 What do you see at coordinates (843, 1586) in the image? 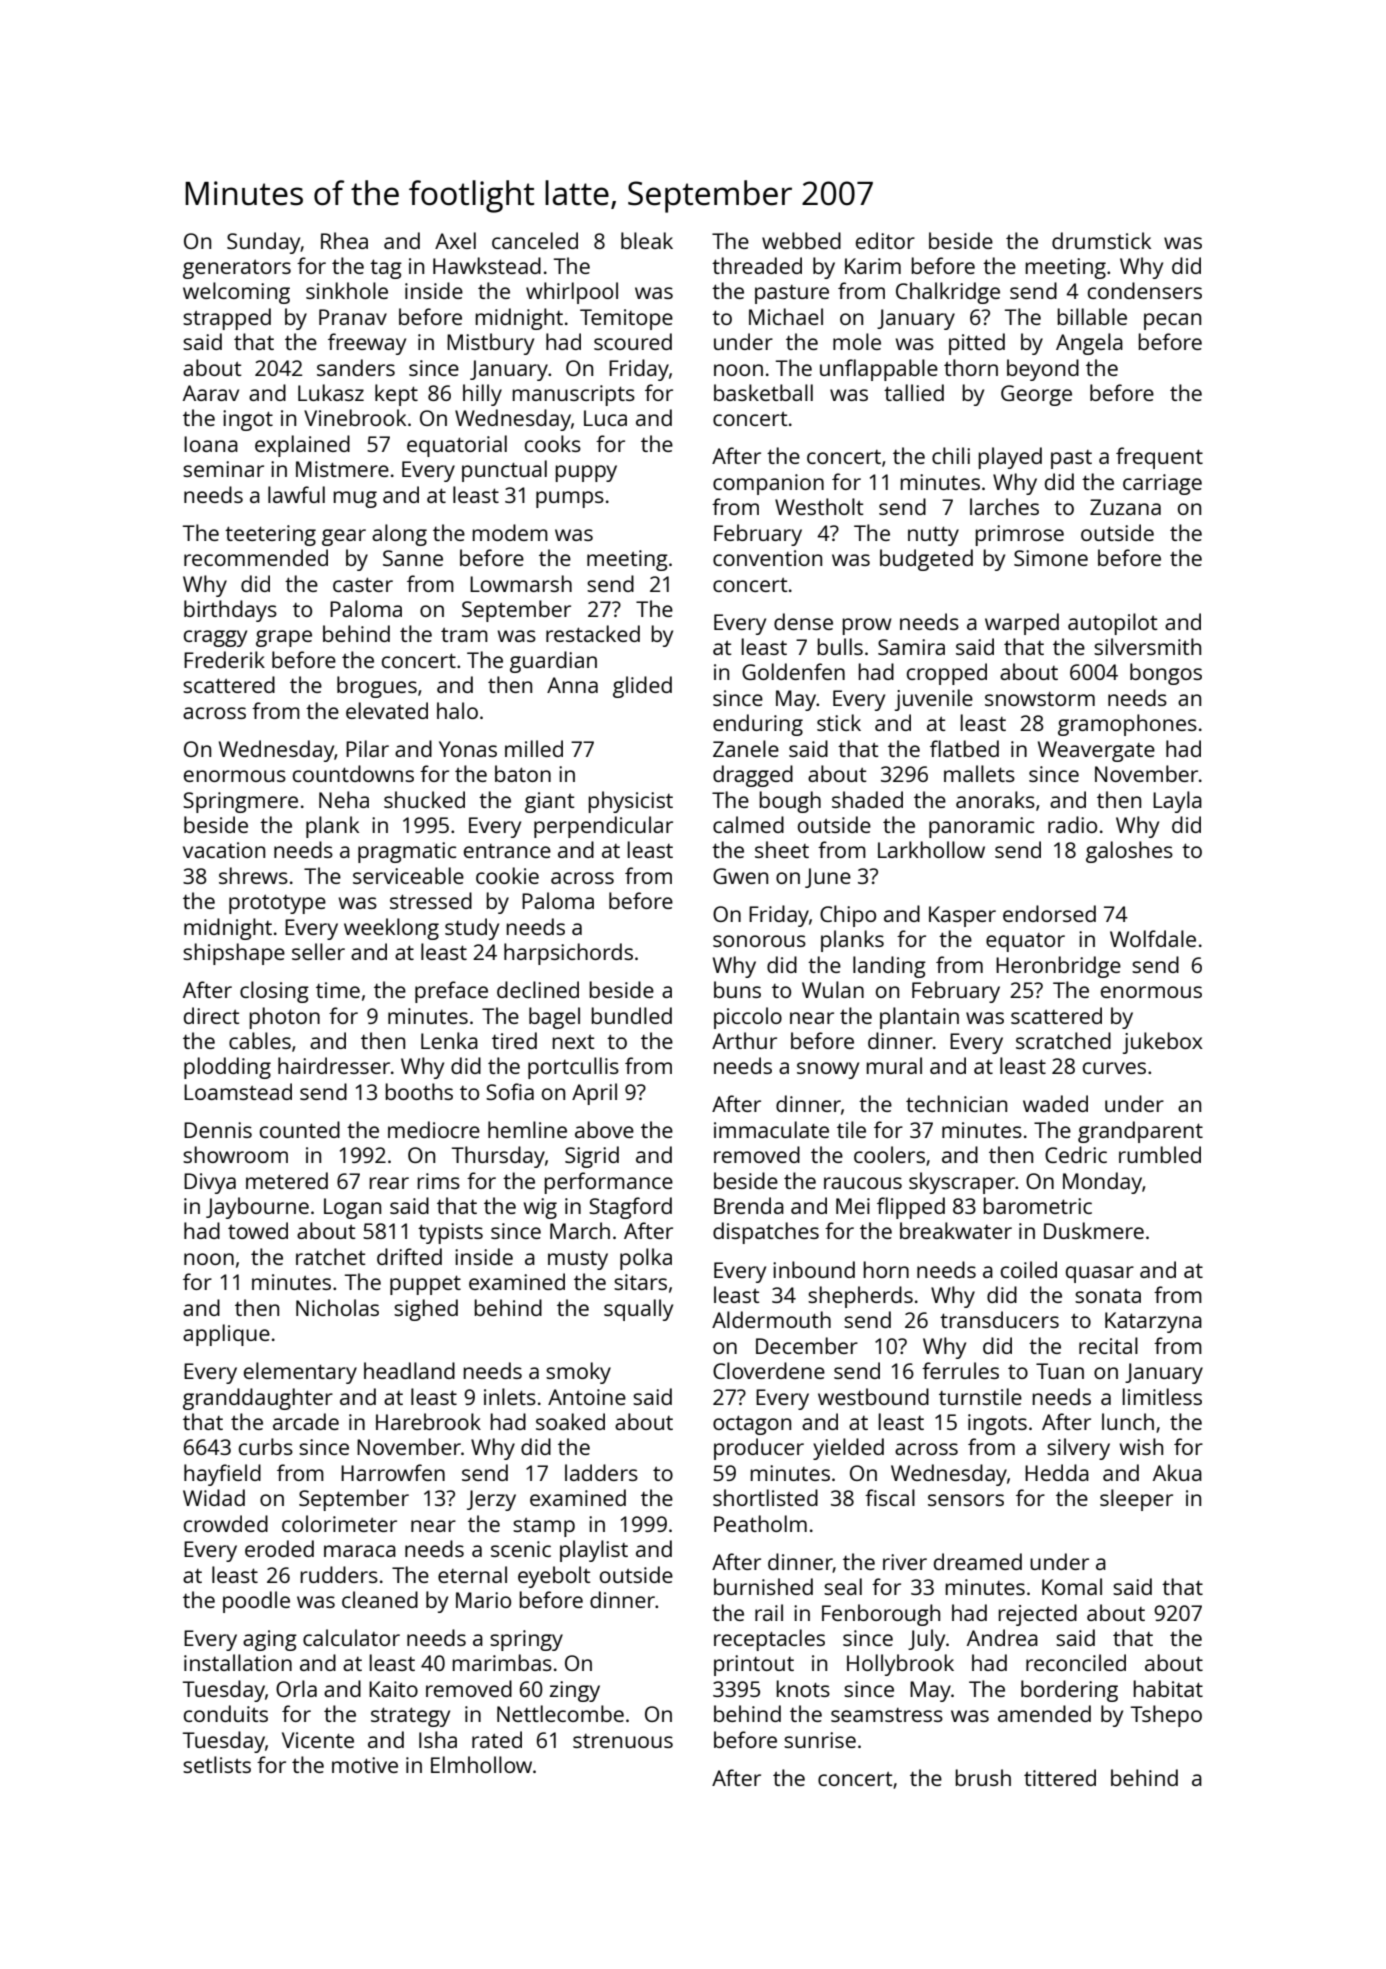
I see `seal` at bounding box center [843, 1586].
